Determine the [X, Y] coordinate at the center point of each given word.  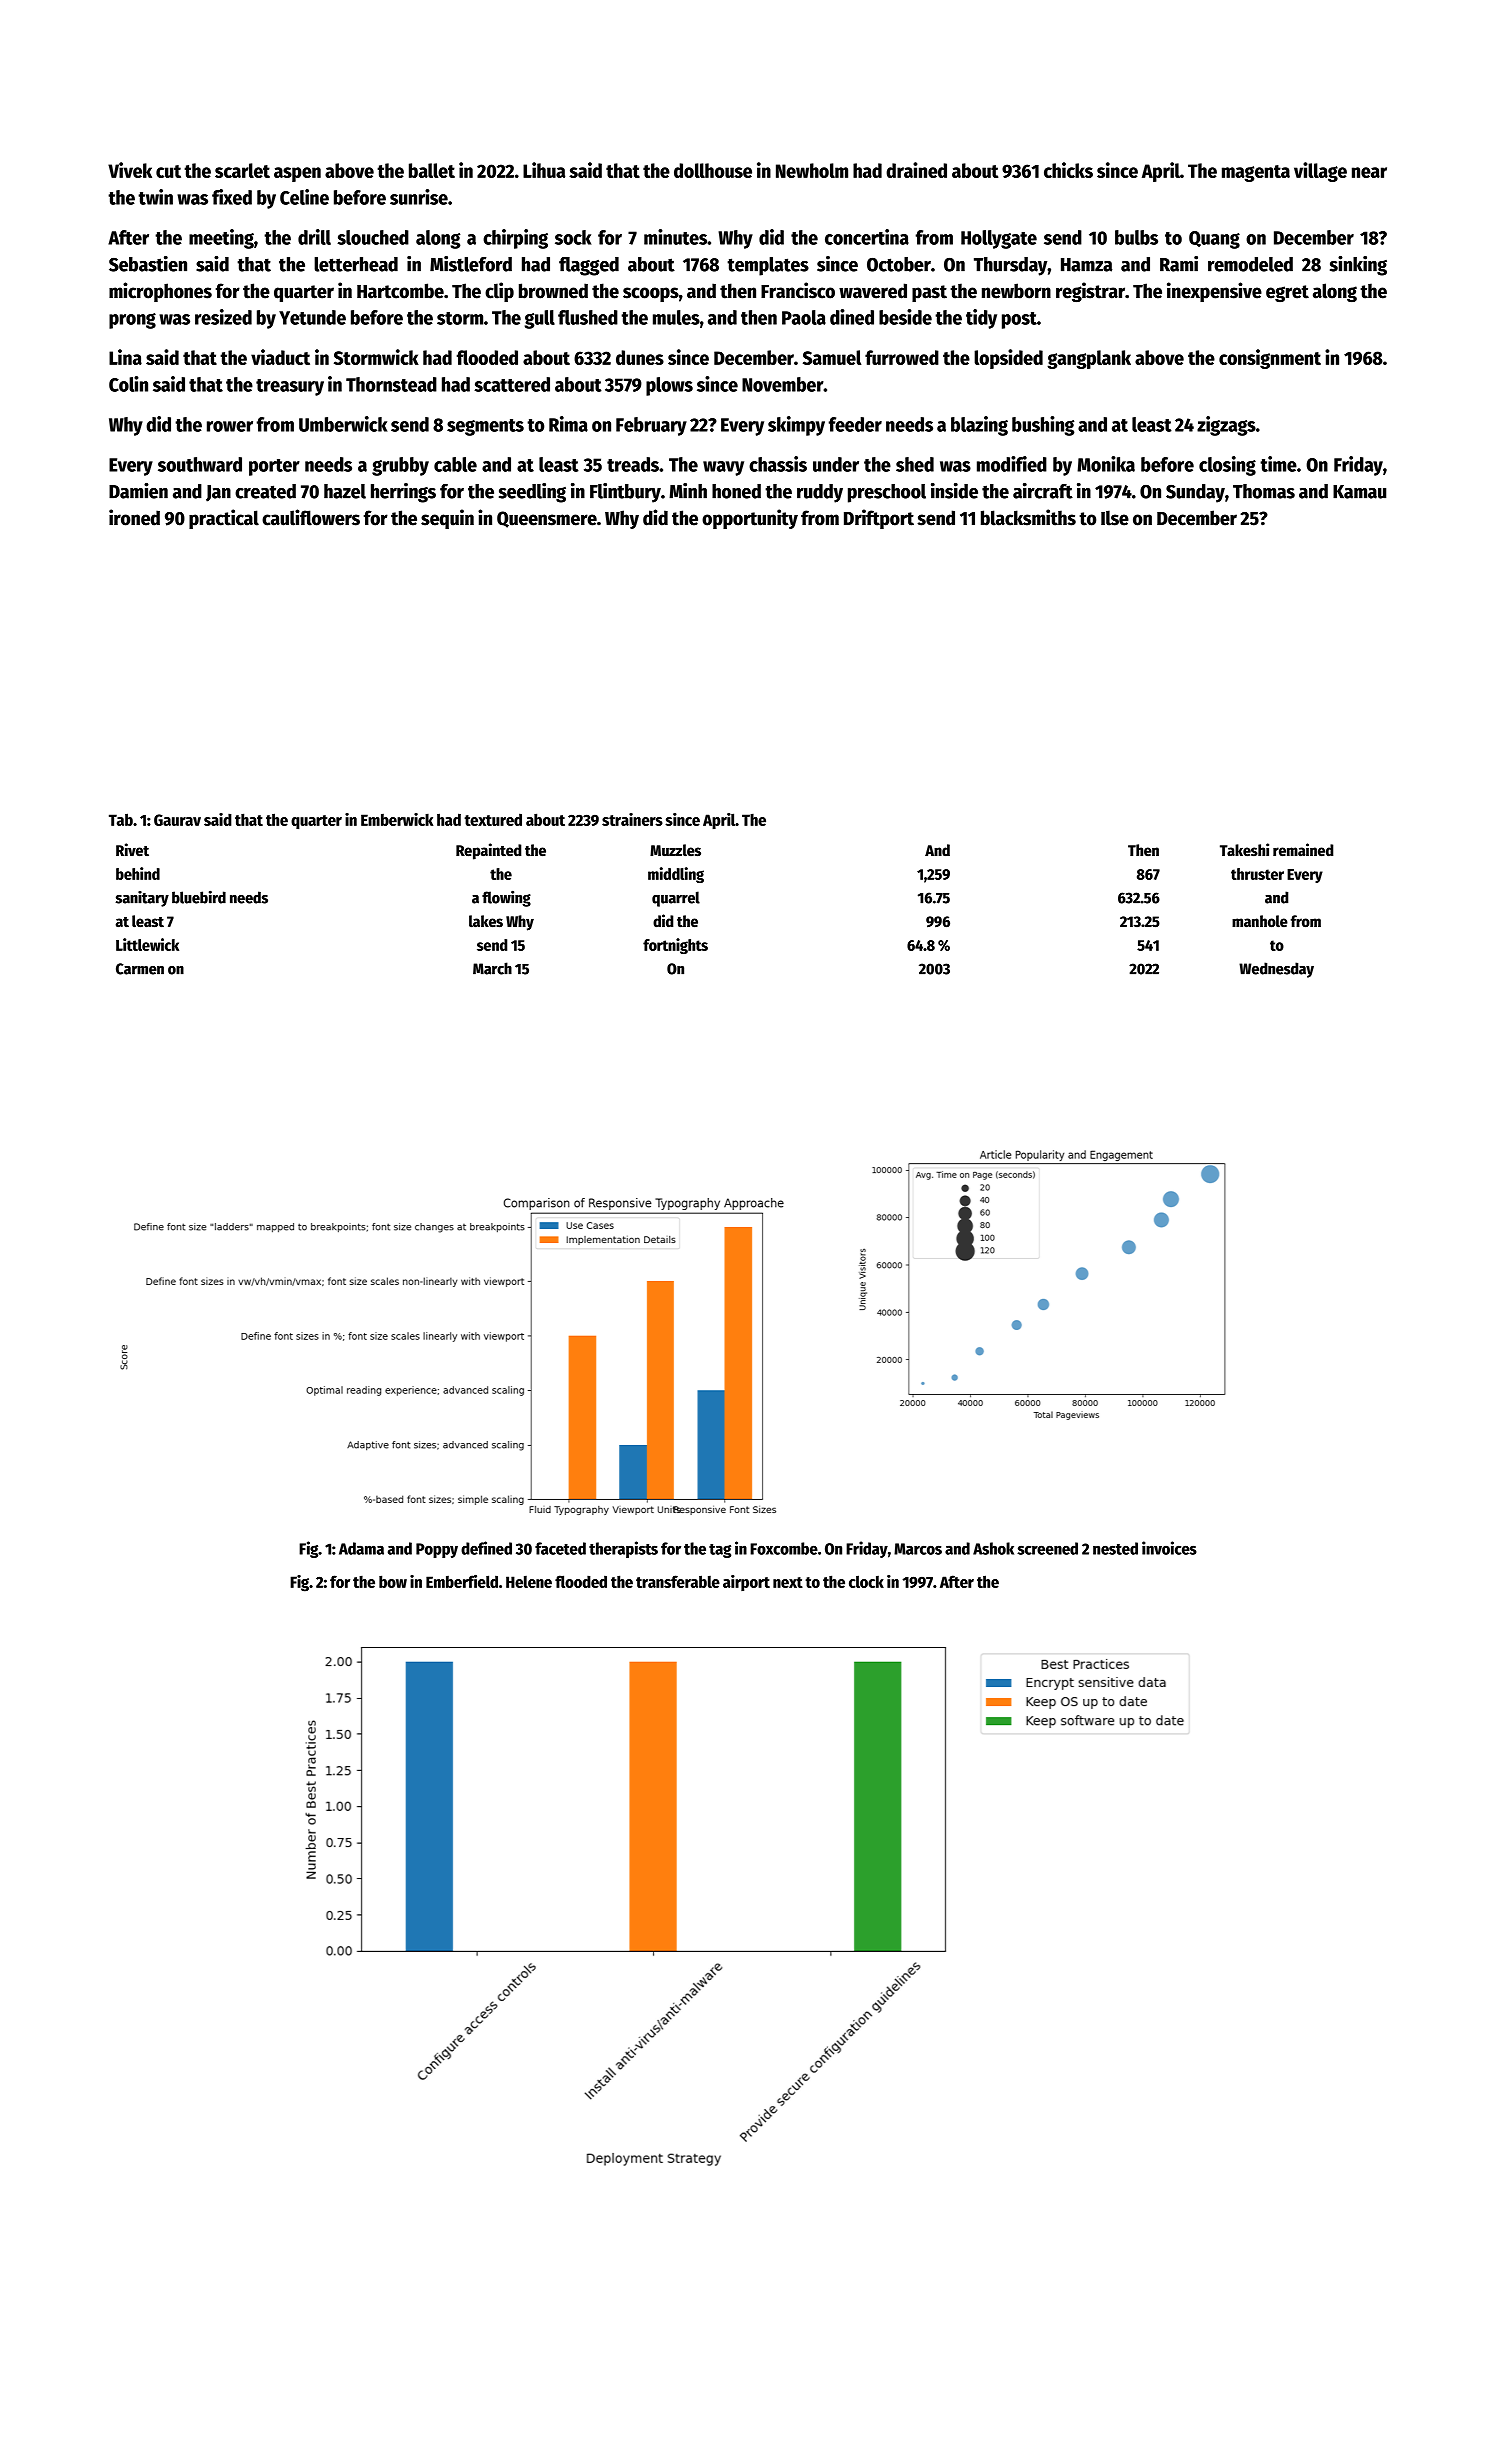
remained [1303, 850]
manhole [1260, 921]
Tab [121, 819]
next [788, 1582]
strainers [632, 819]
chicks [1068, 170]
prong [132, 321]
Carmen [140, 969]
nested [1115, 1548]
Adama [361, 1548]
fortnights [675, 946]
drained [916, 170]
